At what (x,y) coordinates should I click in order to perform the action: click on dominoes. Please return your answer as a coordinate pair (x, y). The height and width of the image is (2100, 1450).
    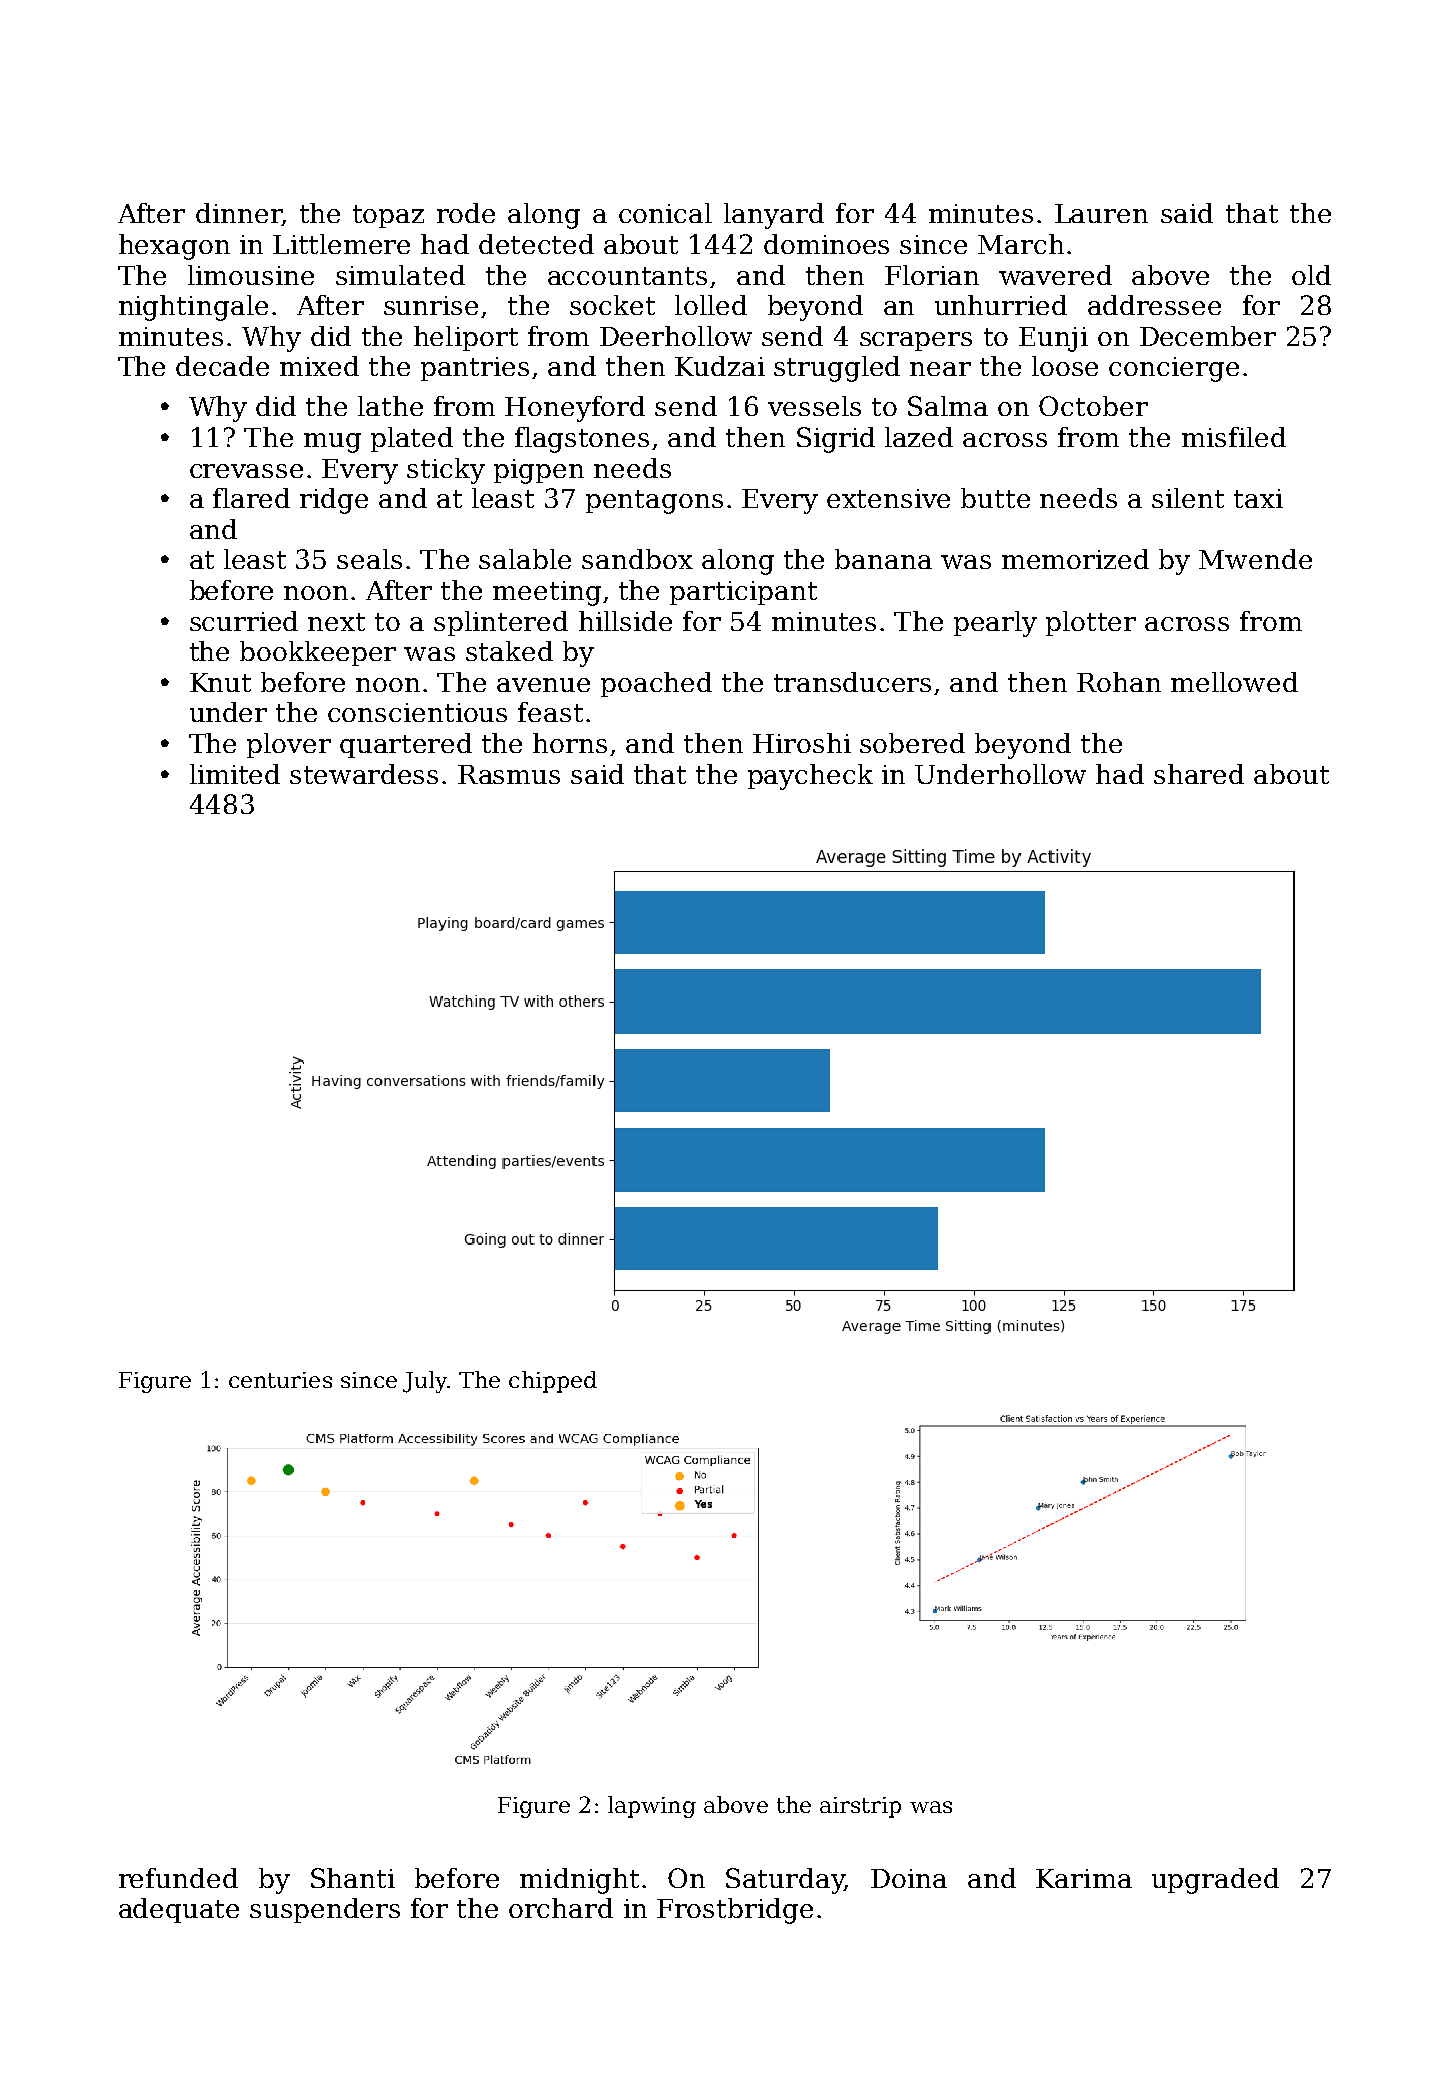
    Looking at the image, I should click on (826, 244).
